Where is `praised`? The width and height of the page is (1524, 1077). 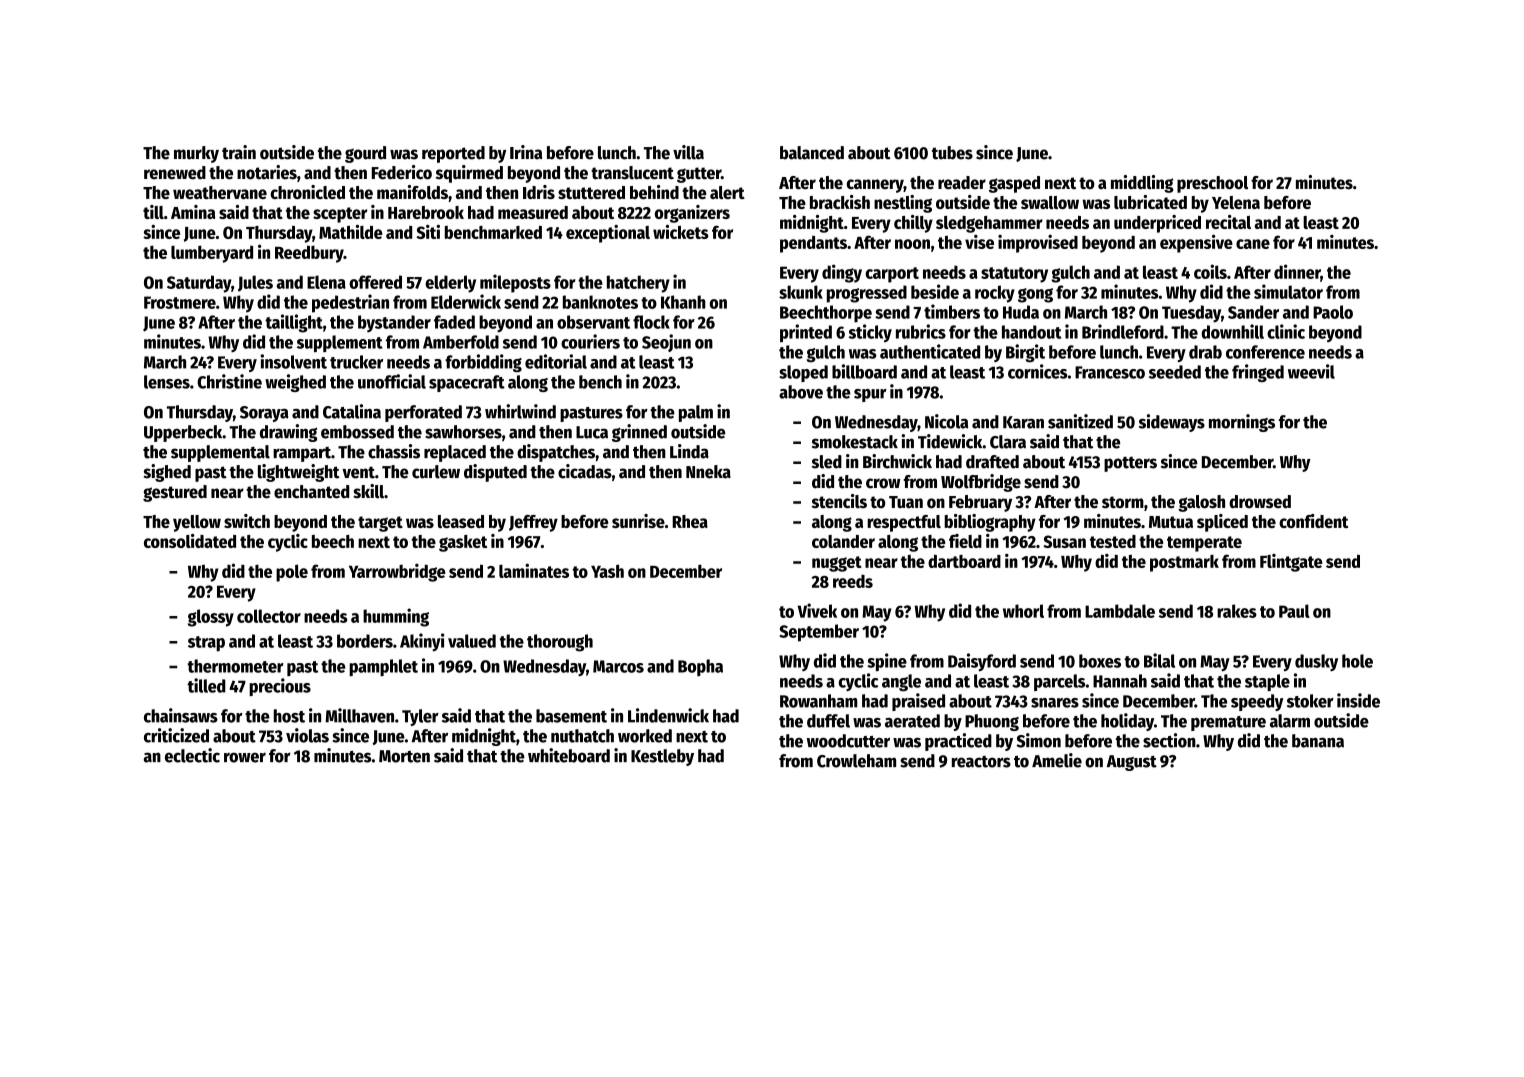 praised is located at coordinates (918, 702).
